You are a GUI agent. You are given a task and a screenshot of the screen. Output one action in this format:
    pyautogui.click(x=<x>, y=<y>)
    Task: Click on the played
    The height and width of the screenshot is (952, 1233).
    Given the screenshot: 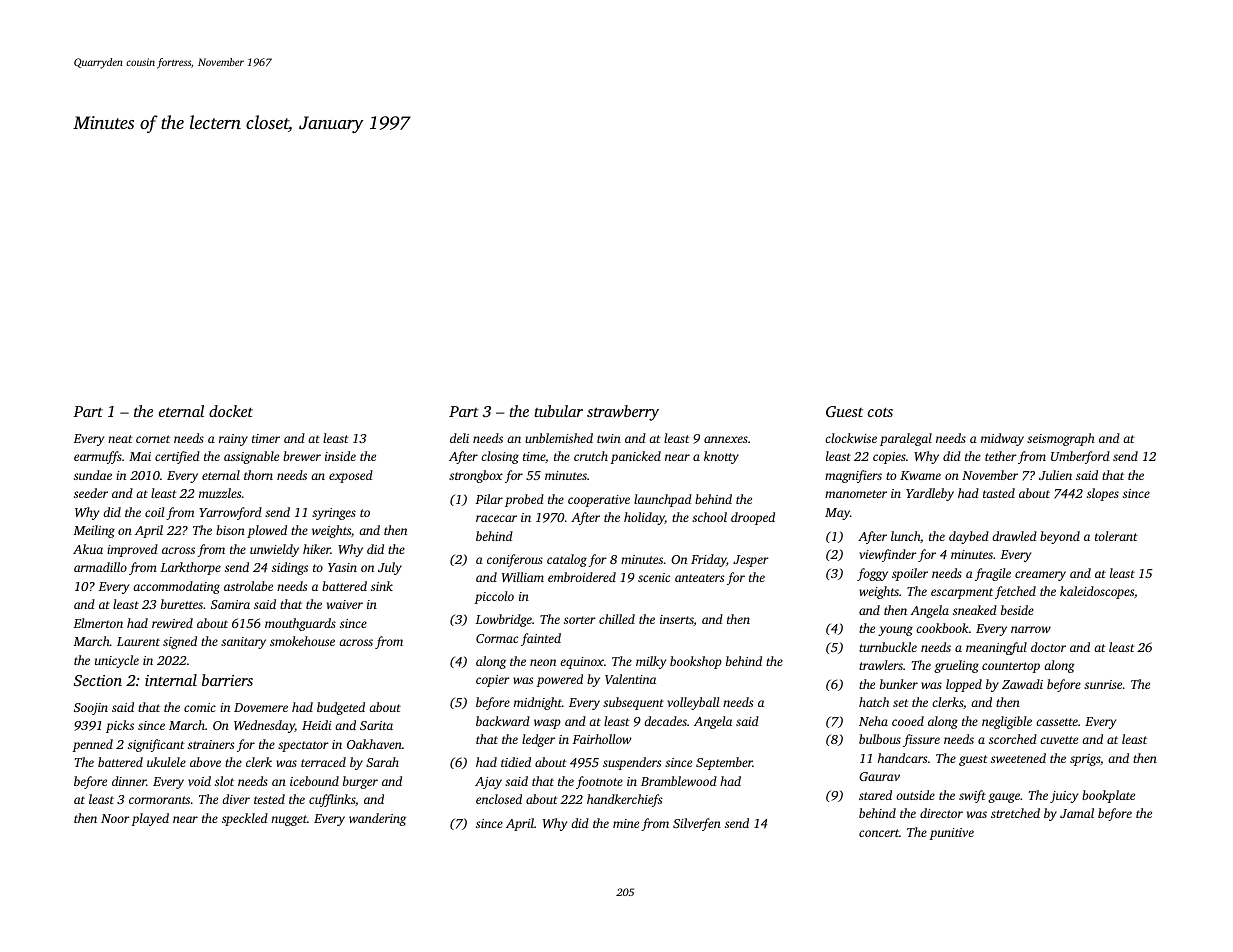 What is the action you would take?
    pyautogui.click(x=150, y=819)
